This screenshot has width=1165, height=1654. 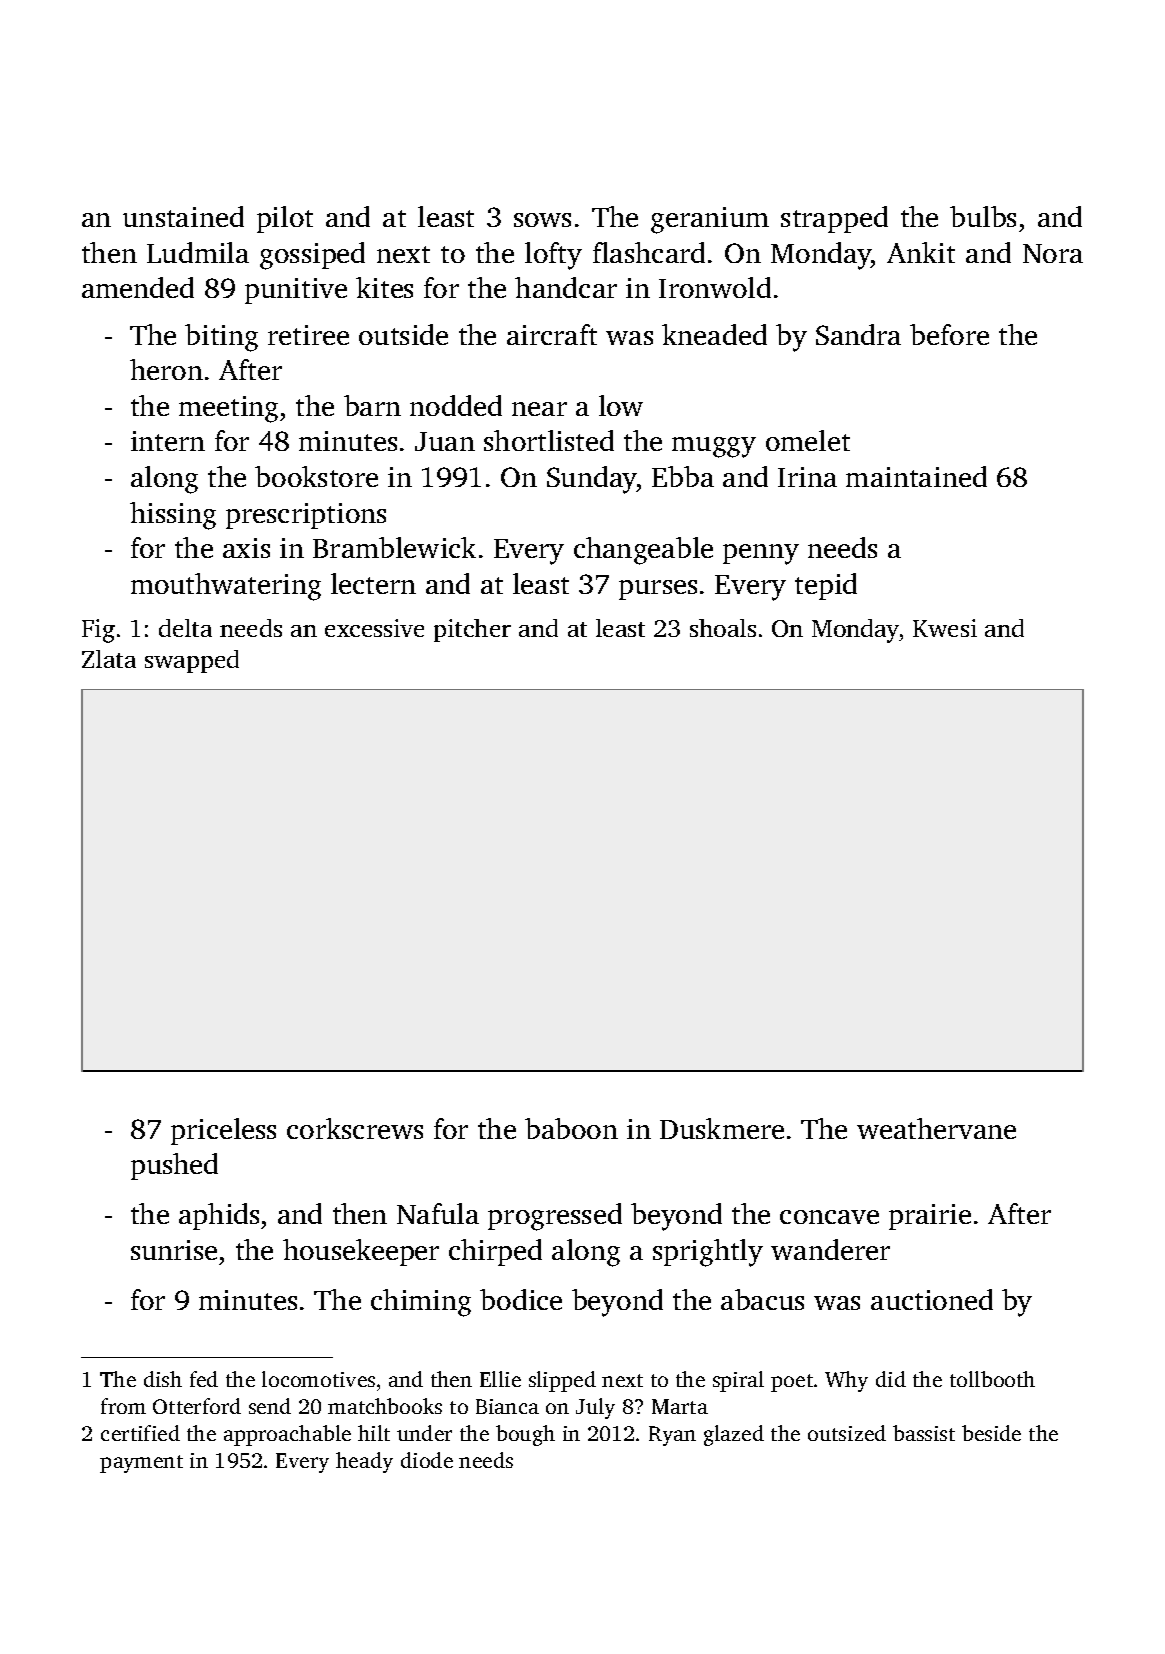 What do you see at coordinates (722, 1128) in the screenshot?
I see `Duskmere` at bounding box center [722, 1128].
